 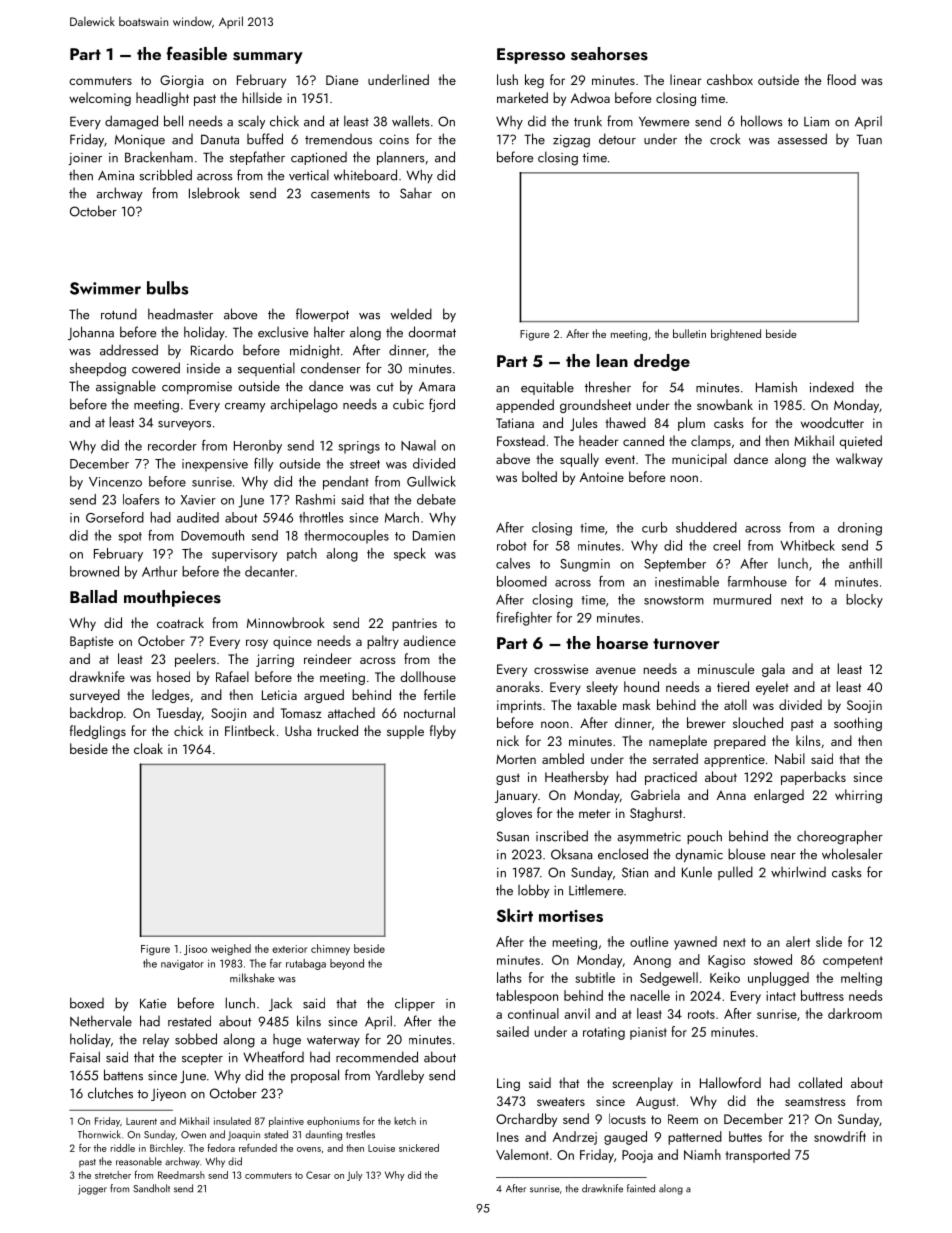 I want to click on summary, so click(x=268, y=58).
